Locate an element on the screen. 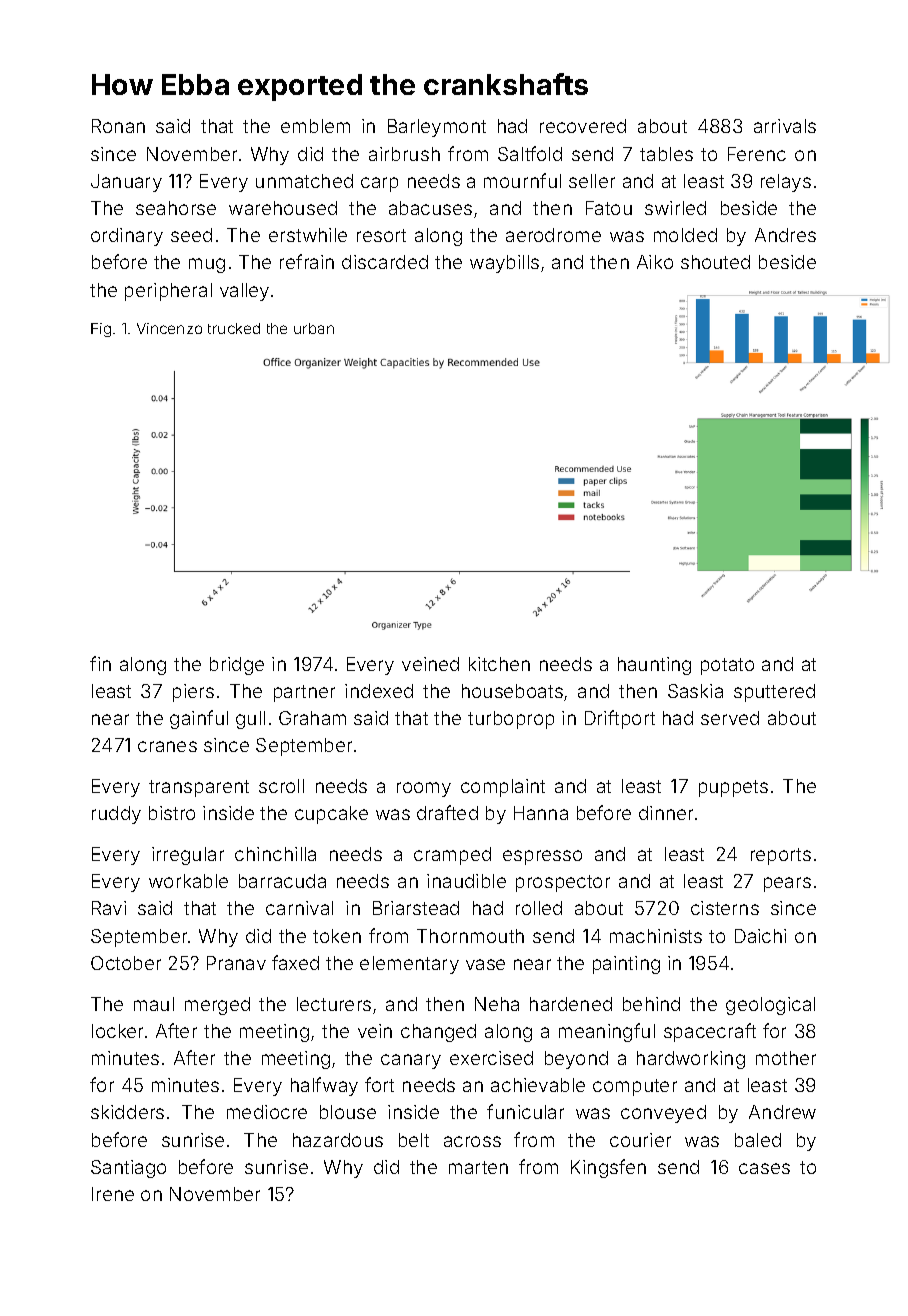  indexed is located at coordinates (379, 691).
